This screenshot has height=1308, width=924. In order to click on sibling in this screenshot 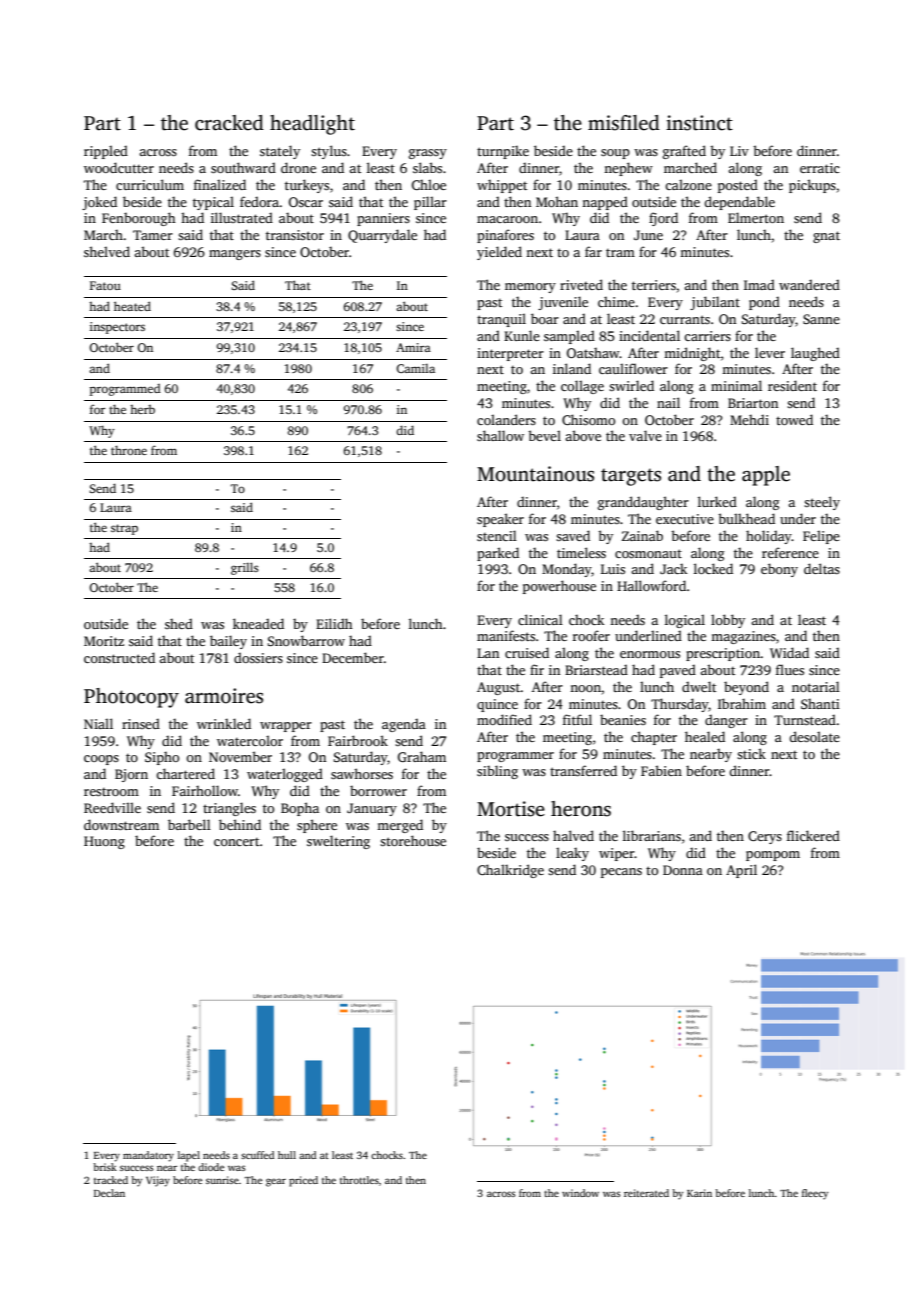, I will do `click(497, 772)`.
